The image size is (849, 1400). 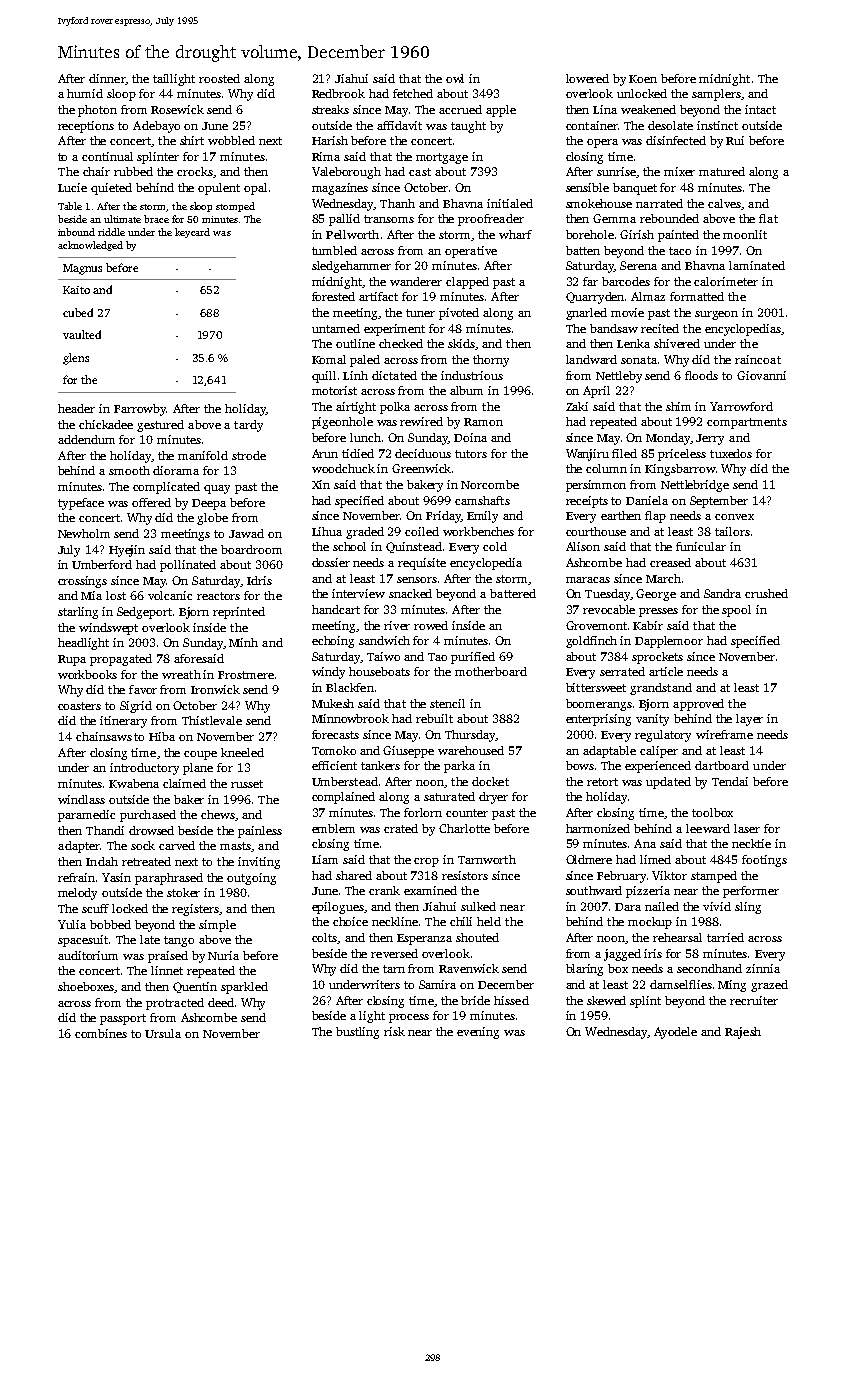 I want to click on Rima, so click(x=326, y=156).
